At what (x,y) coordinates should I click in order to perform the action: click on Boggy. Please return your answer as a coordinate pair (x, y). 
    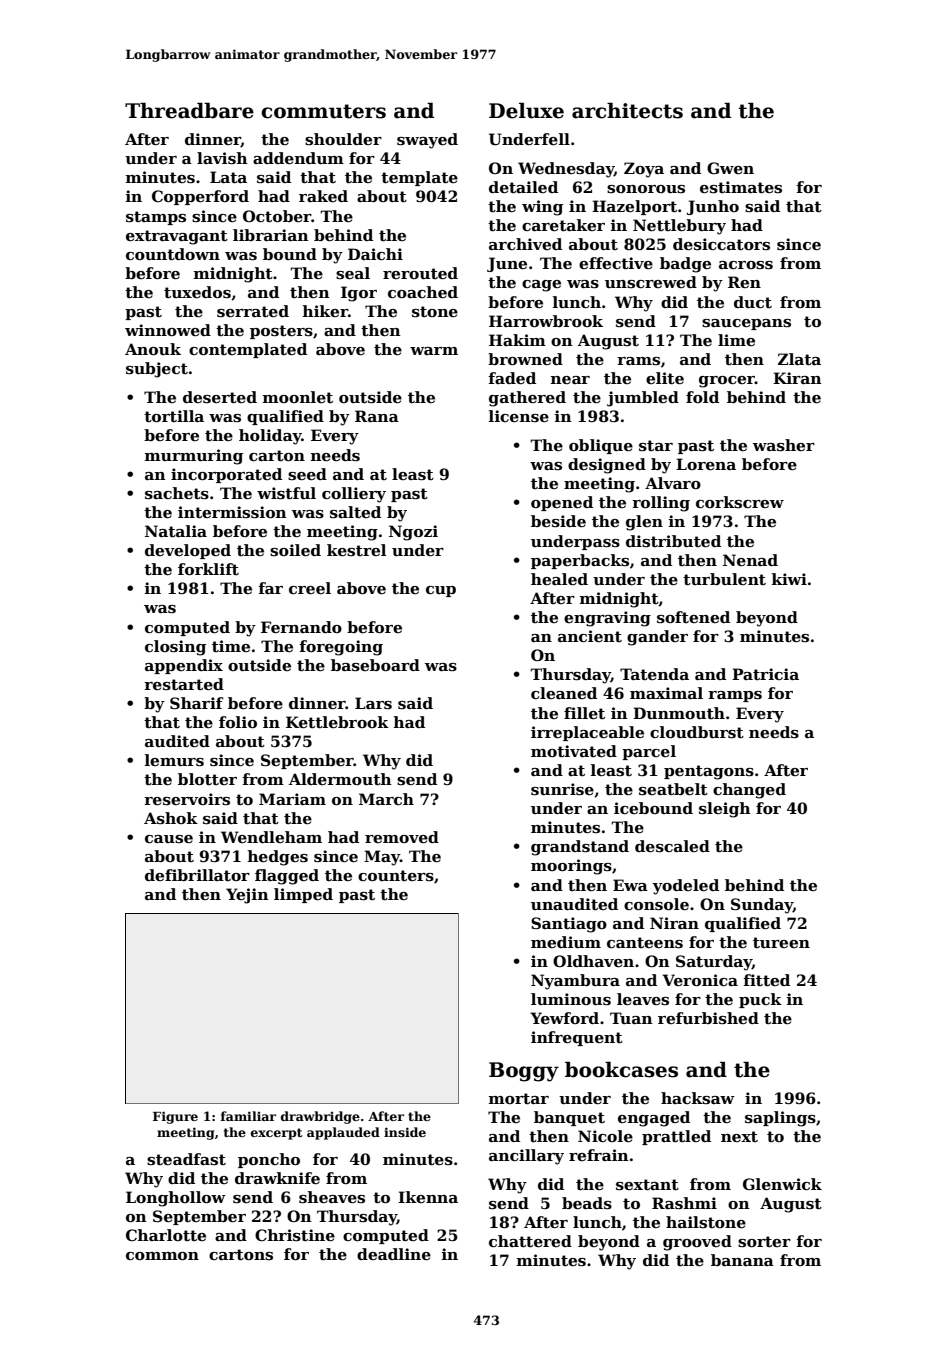
    Looking at the image, I should click on (524, 1072).
